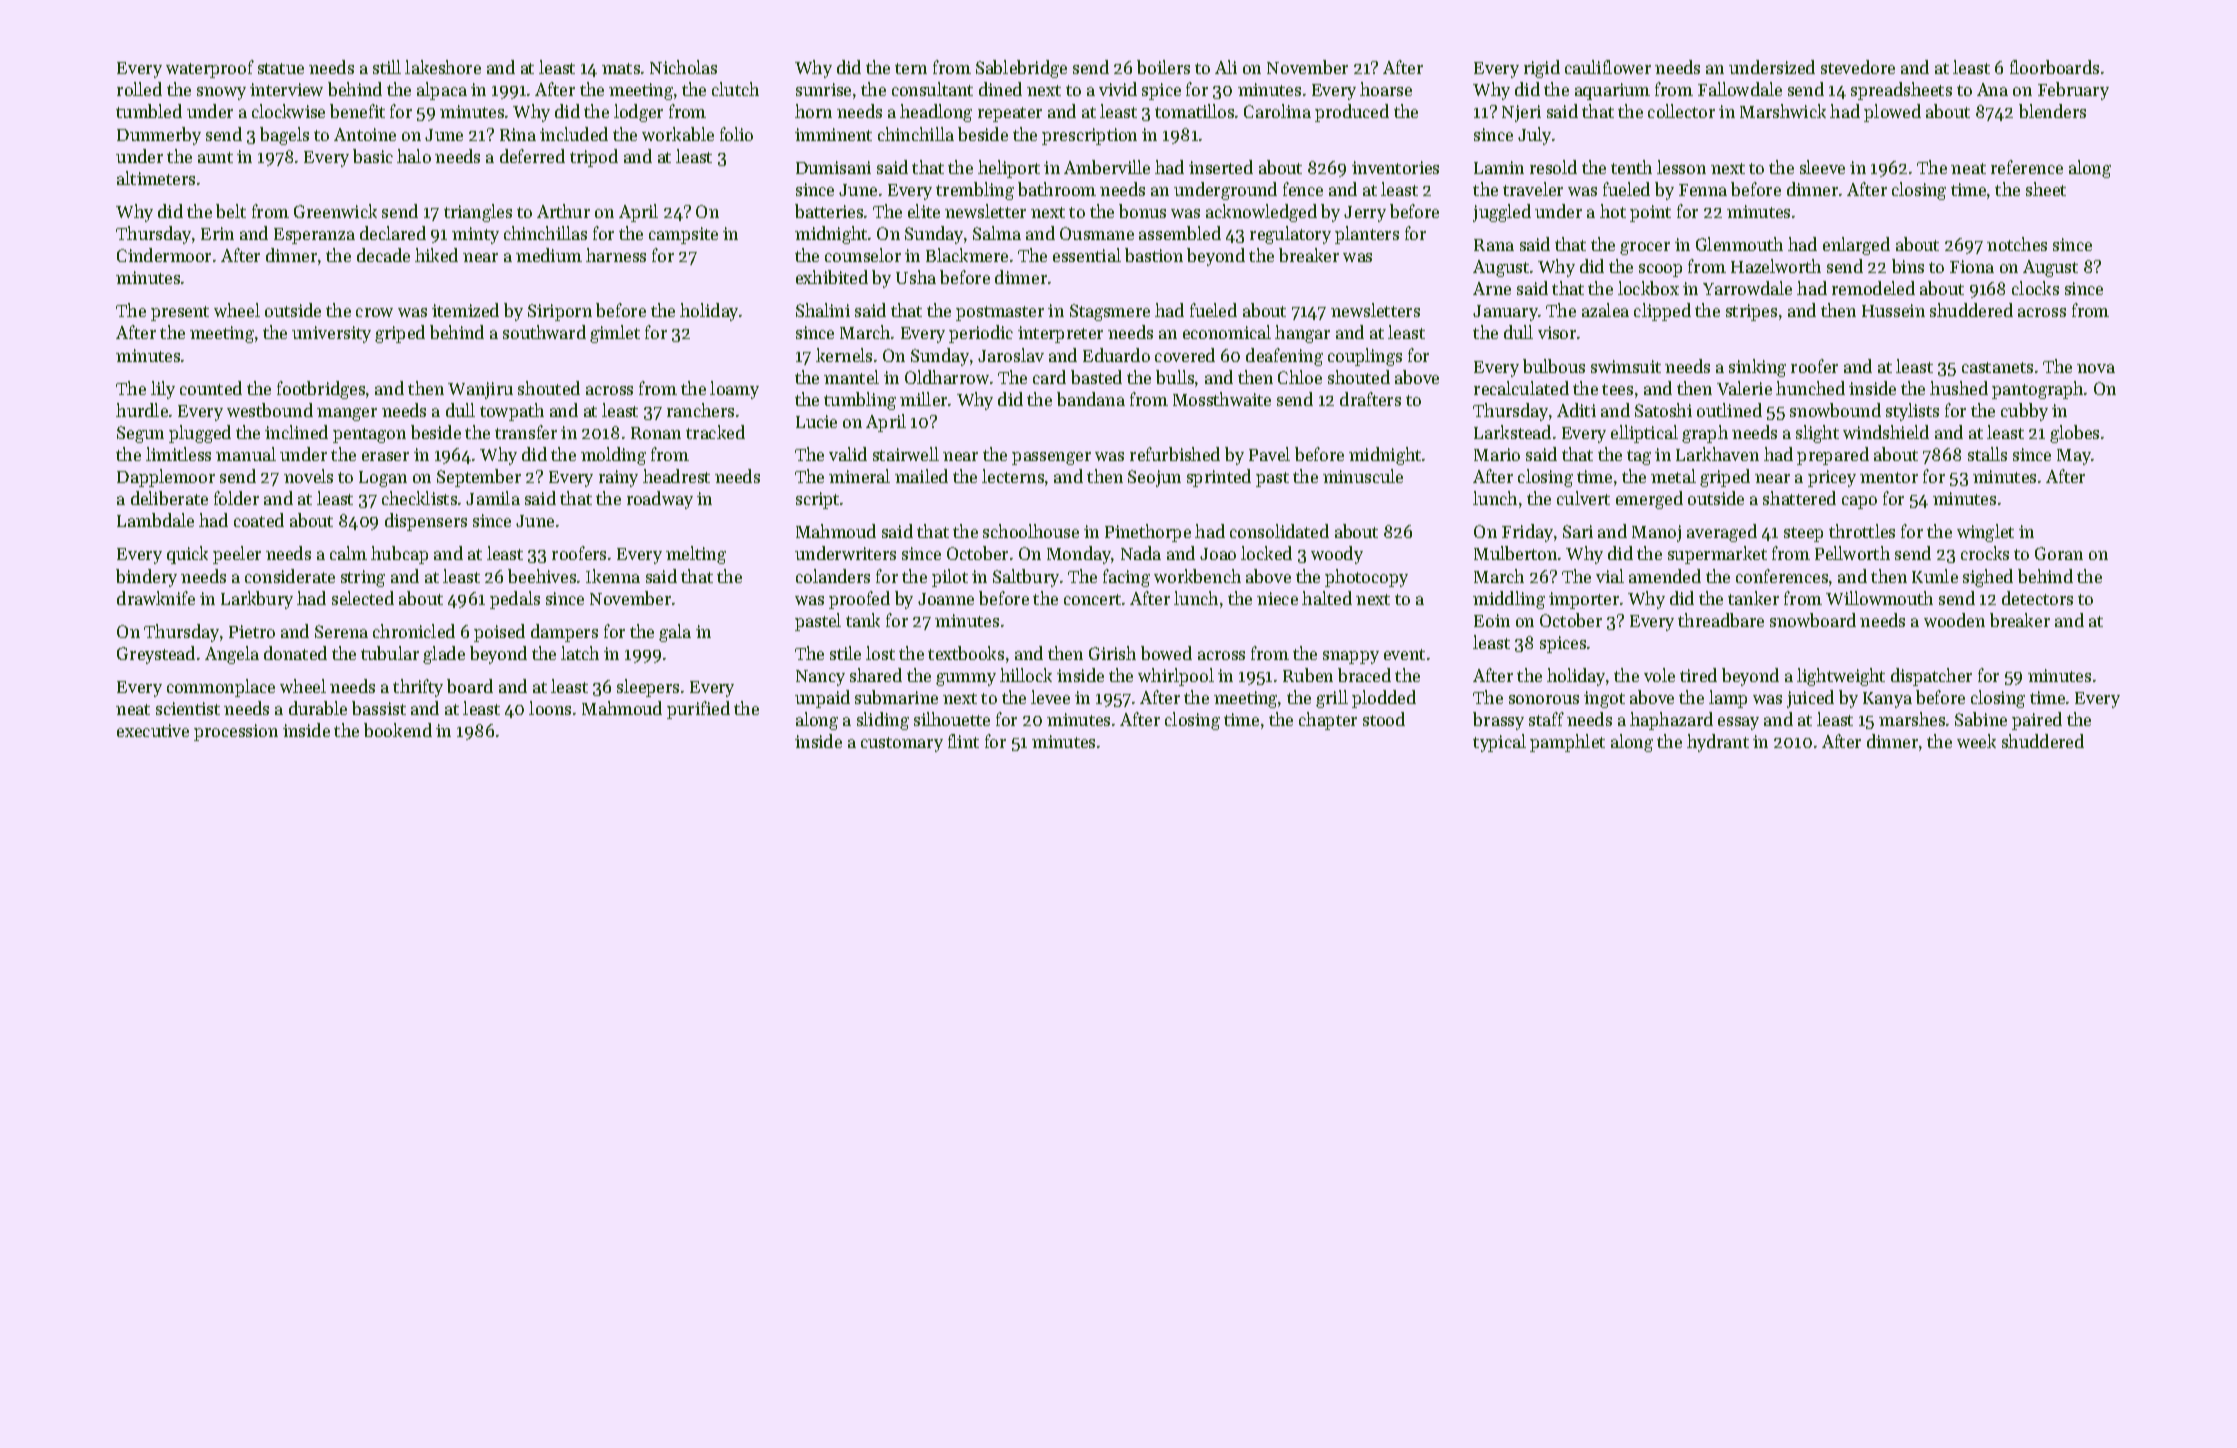 The height and width of the document is (1448, 2237). Describe the element at coordinates (1021, 69) in the document. I see `Sablebridge` at that location.
